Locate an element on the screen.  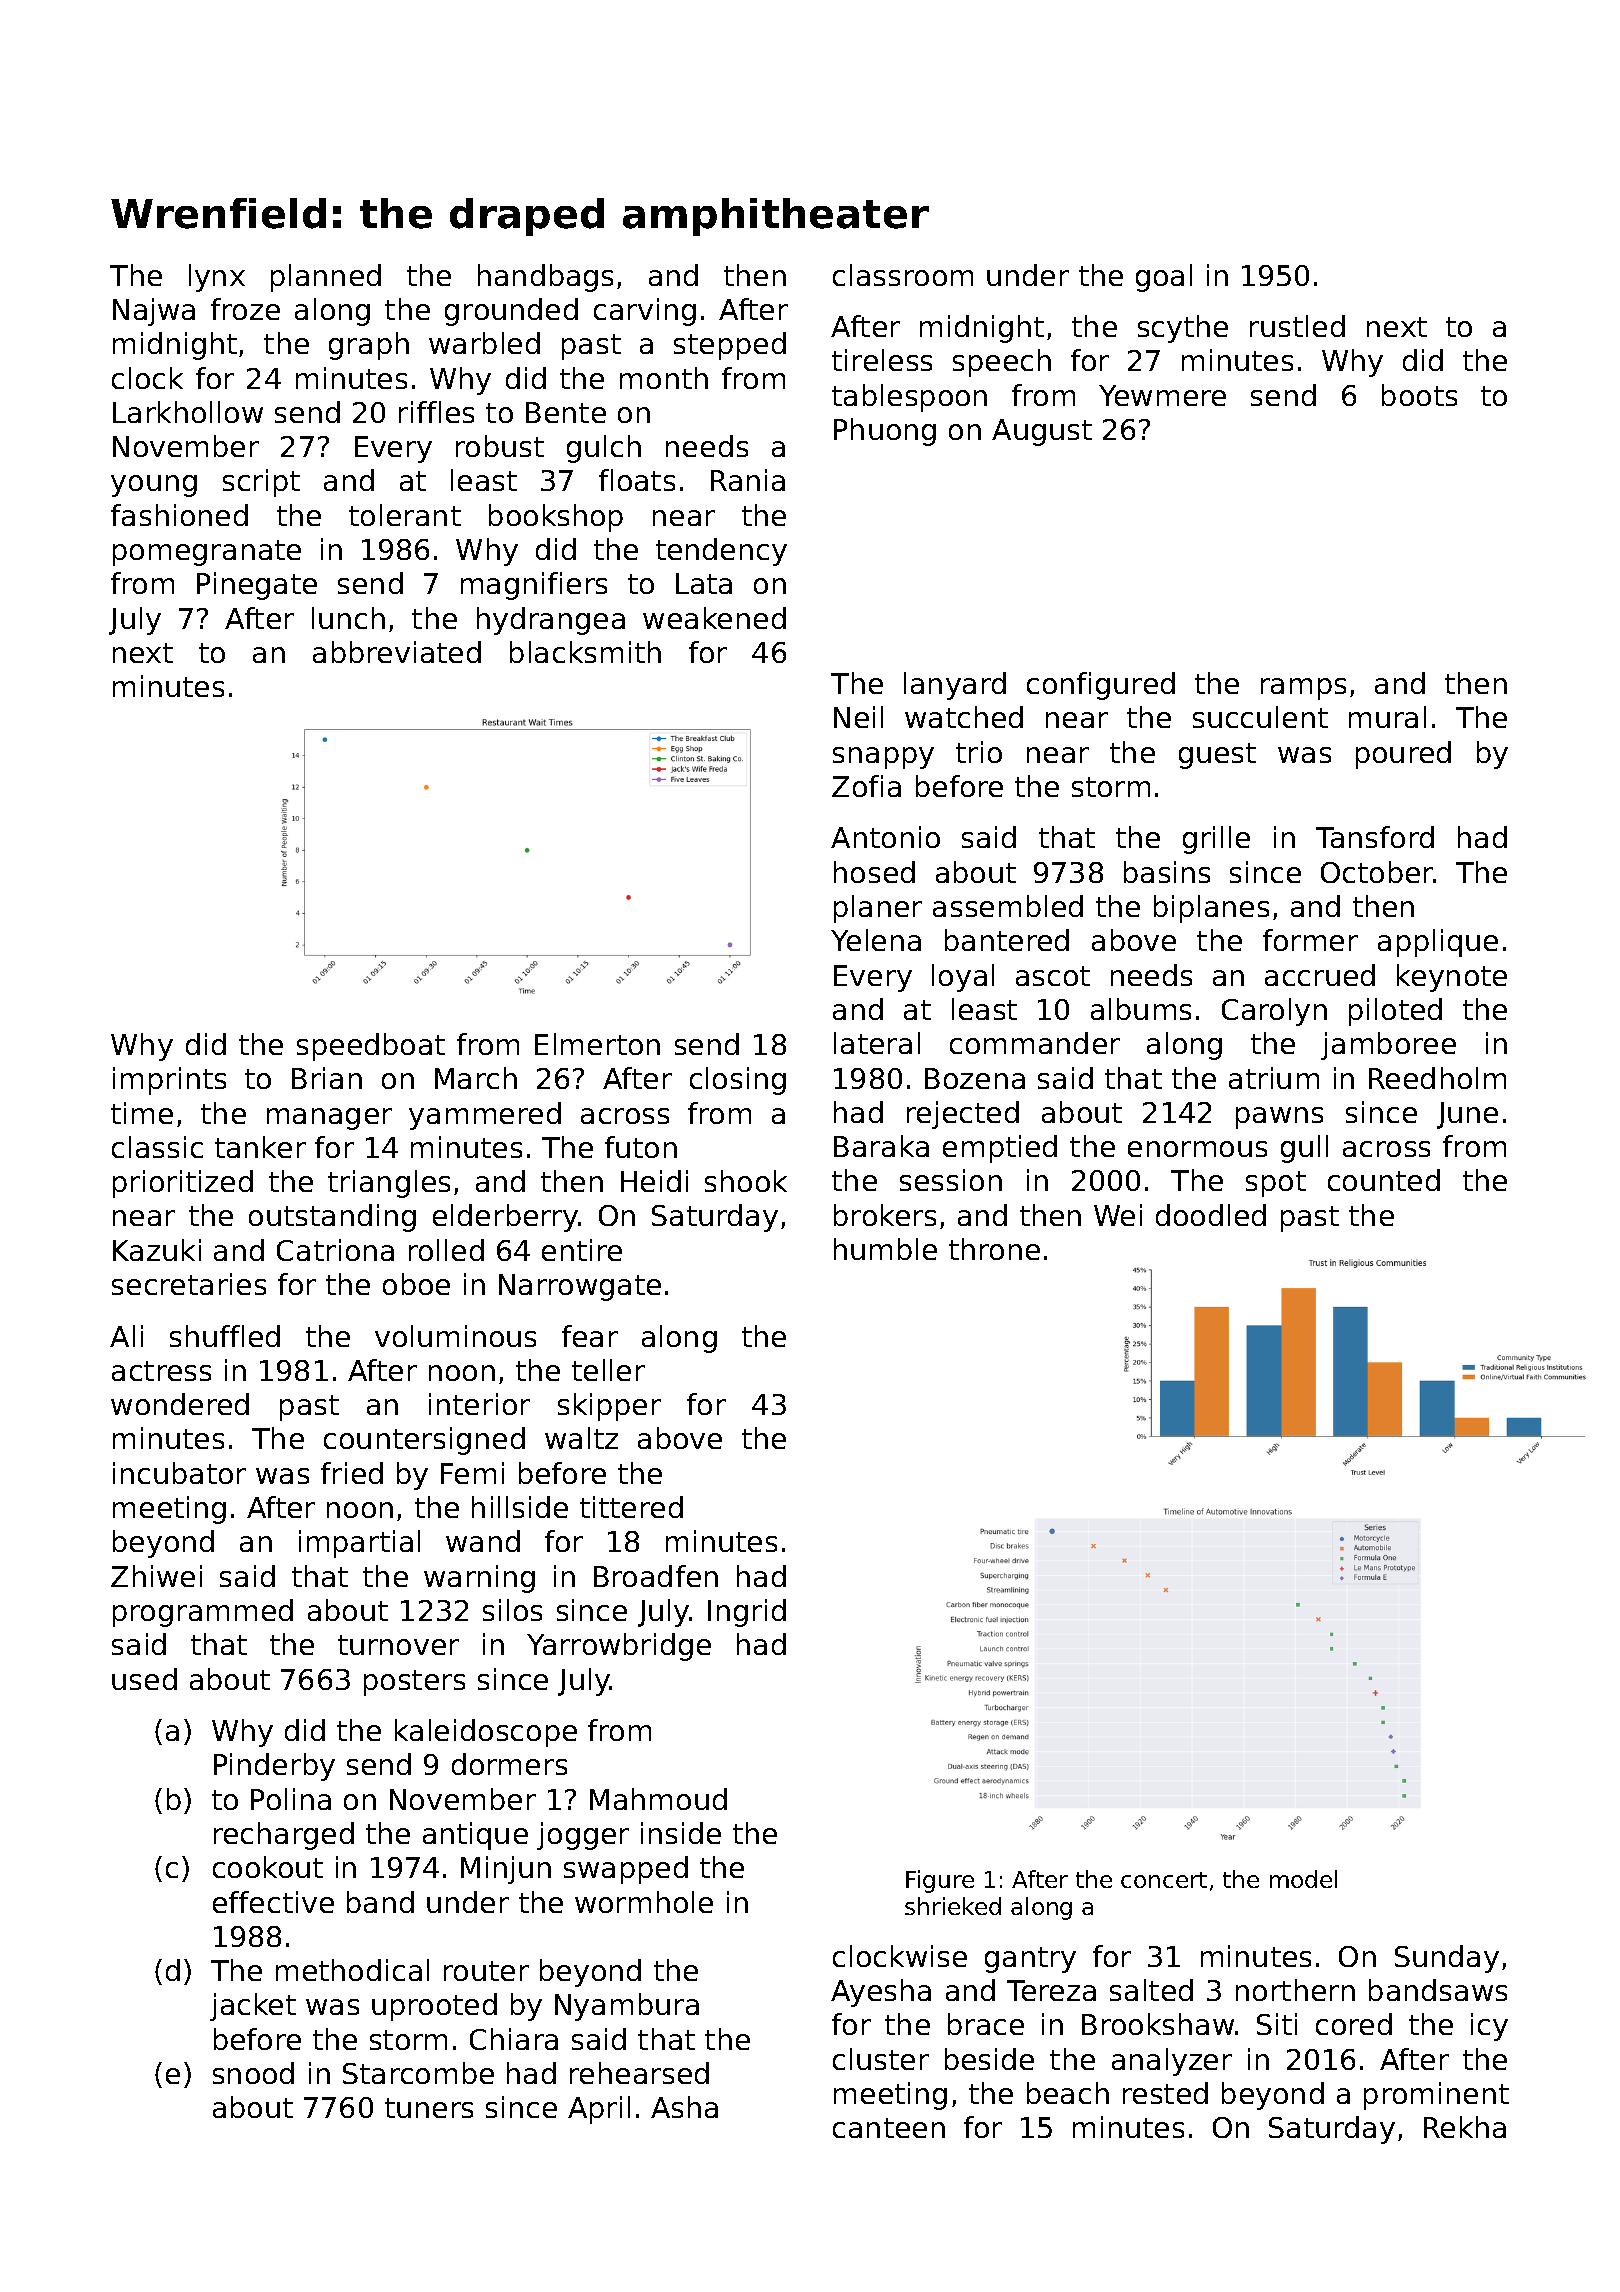
doodled is located at coordinates (1211, 1215).
